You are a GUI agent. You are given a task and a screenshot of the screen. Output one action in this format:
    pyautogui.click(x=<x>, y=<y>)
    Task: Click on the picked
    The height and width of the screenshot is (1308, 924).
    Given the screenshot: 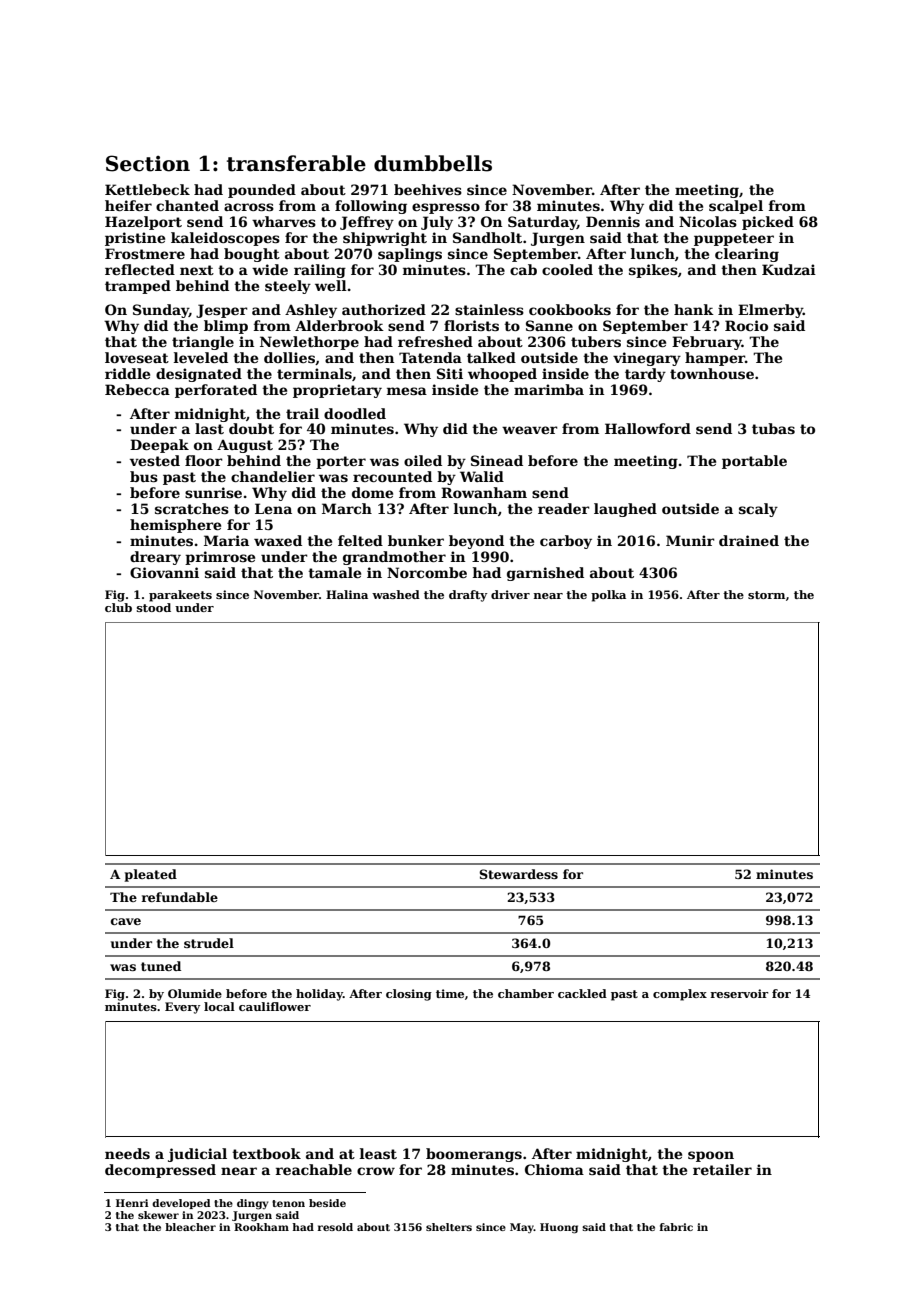 What is the action you would take?
    pyautogui.click(x=768, y=223)
